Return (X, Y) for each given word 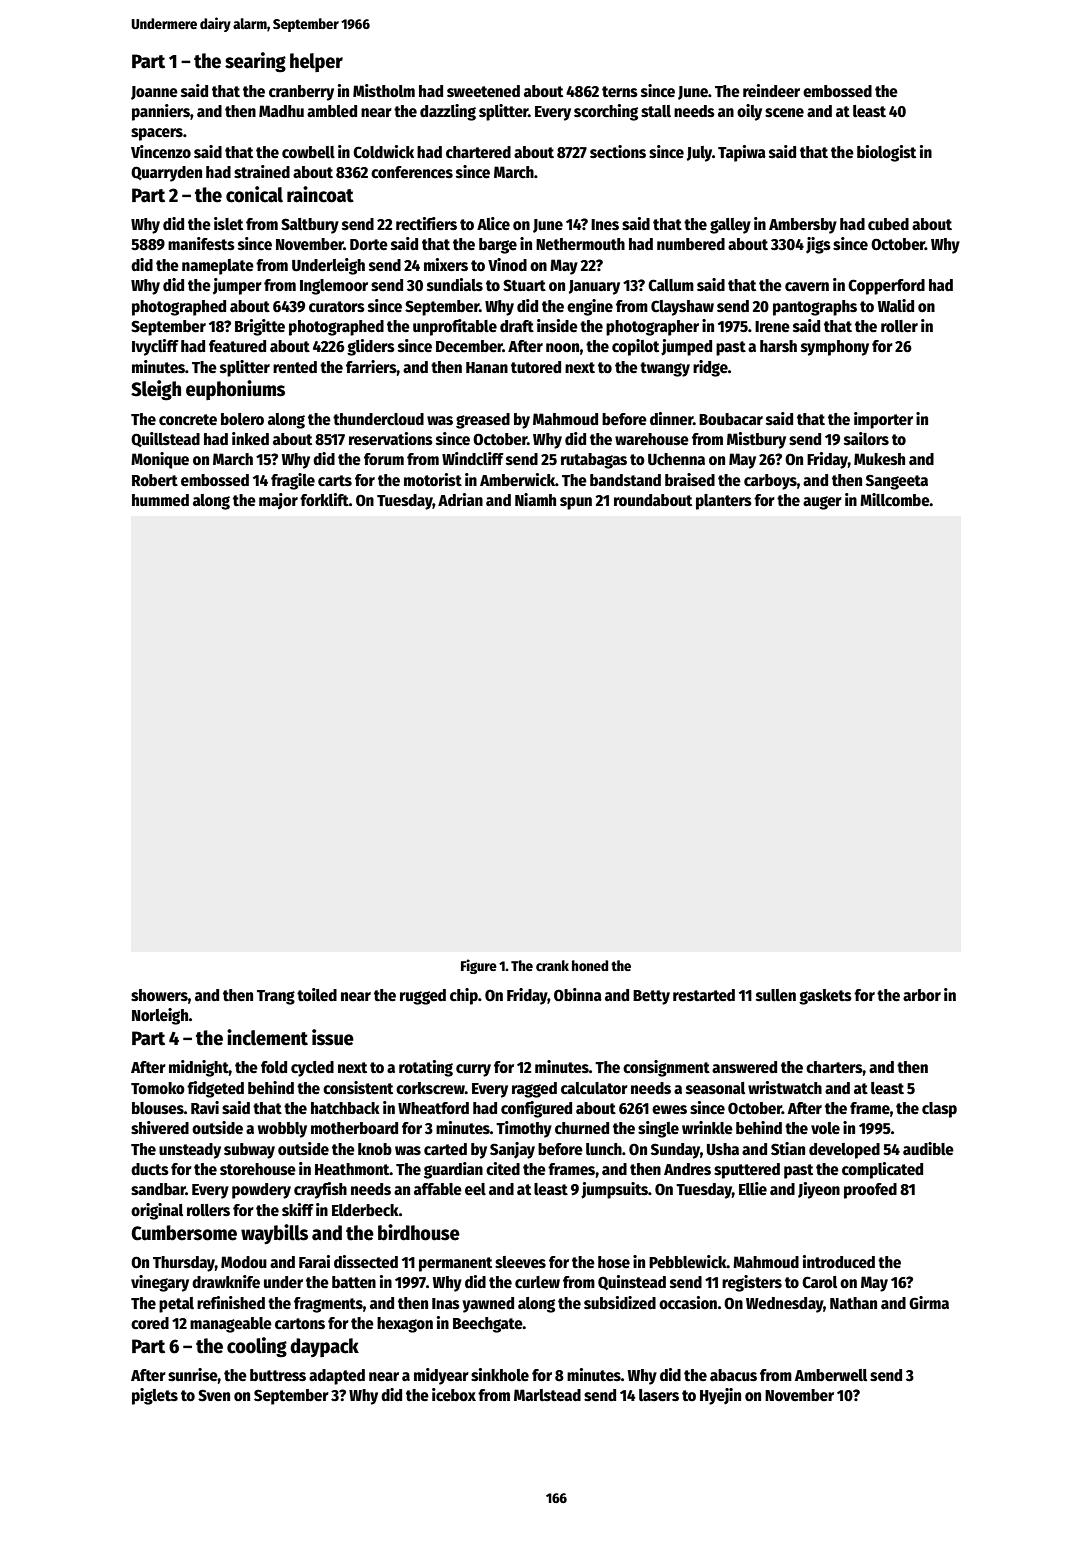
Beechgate (488, 1325)
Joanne (154, 93)
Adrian (460, 499)
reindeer (771, 91)
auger (822, 503)
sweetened (483, 91)
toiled (317, 995)
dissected (366, 1262)
